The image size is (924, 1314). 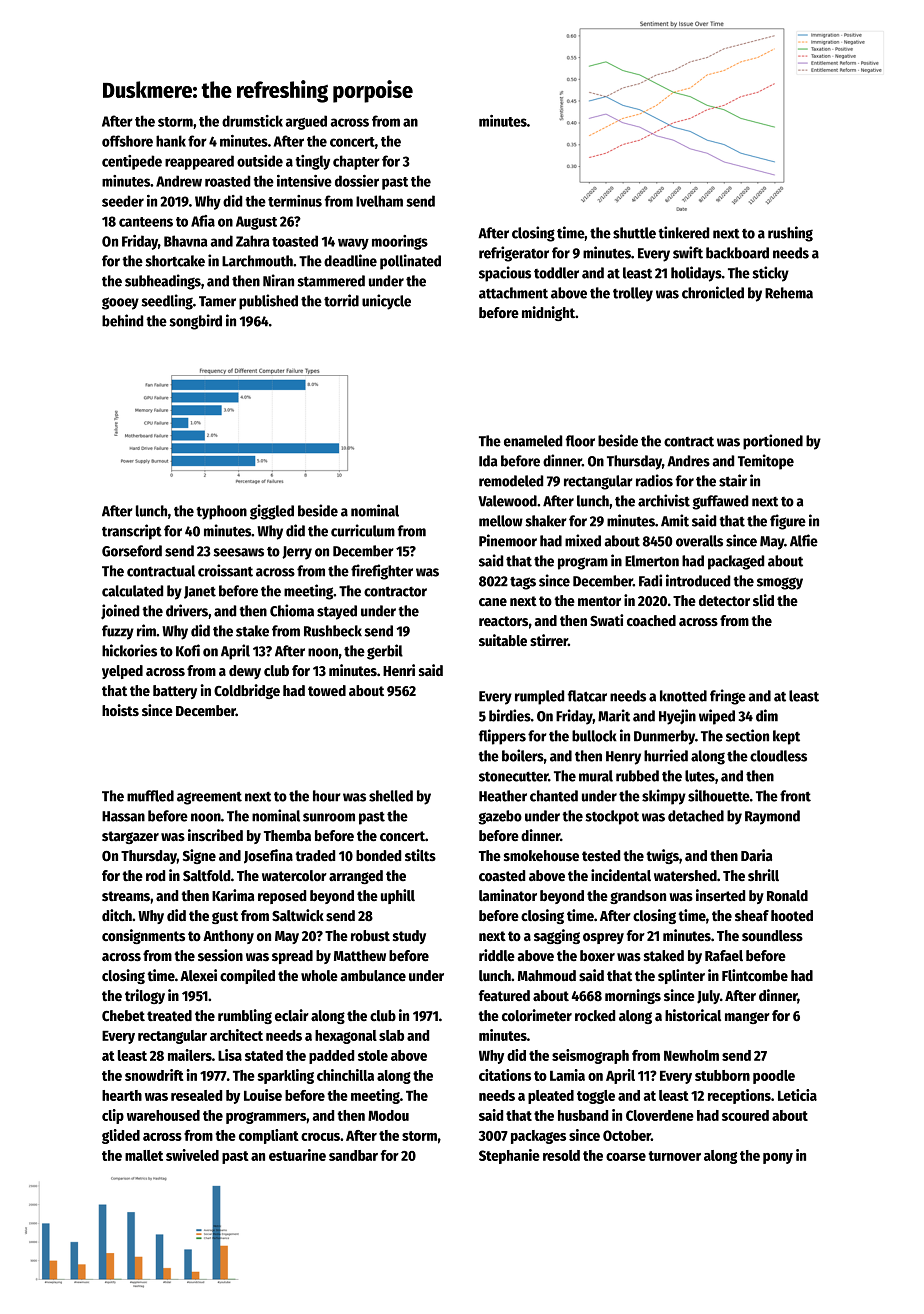 What do you see at coordinates (398, 896) in the screenshot?
I see `uphill` at bounding box center [398, 896].
